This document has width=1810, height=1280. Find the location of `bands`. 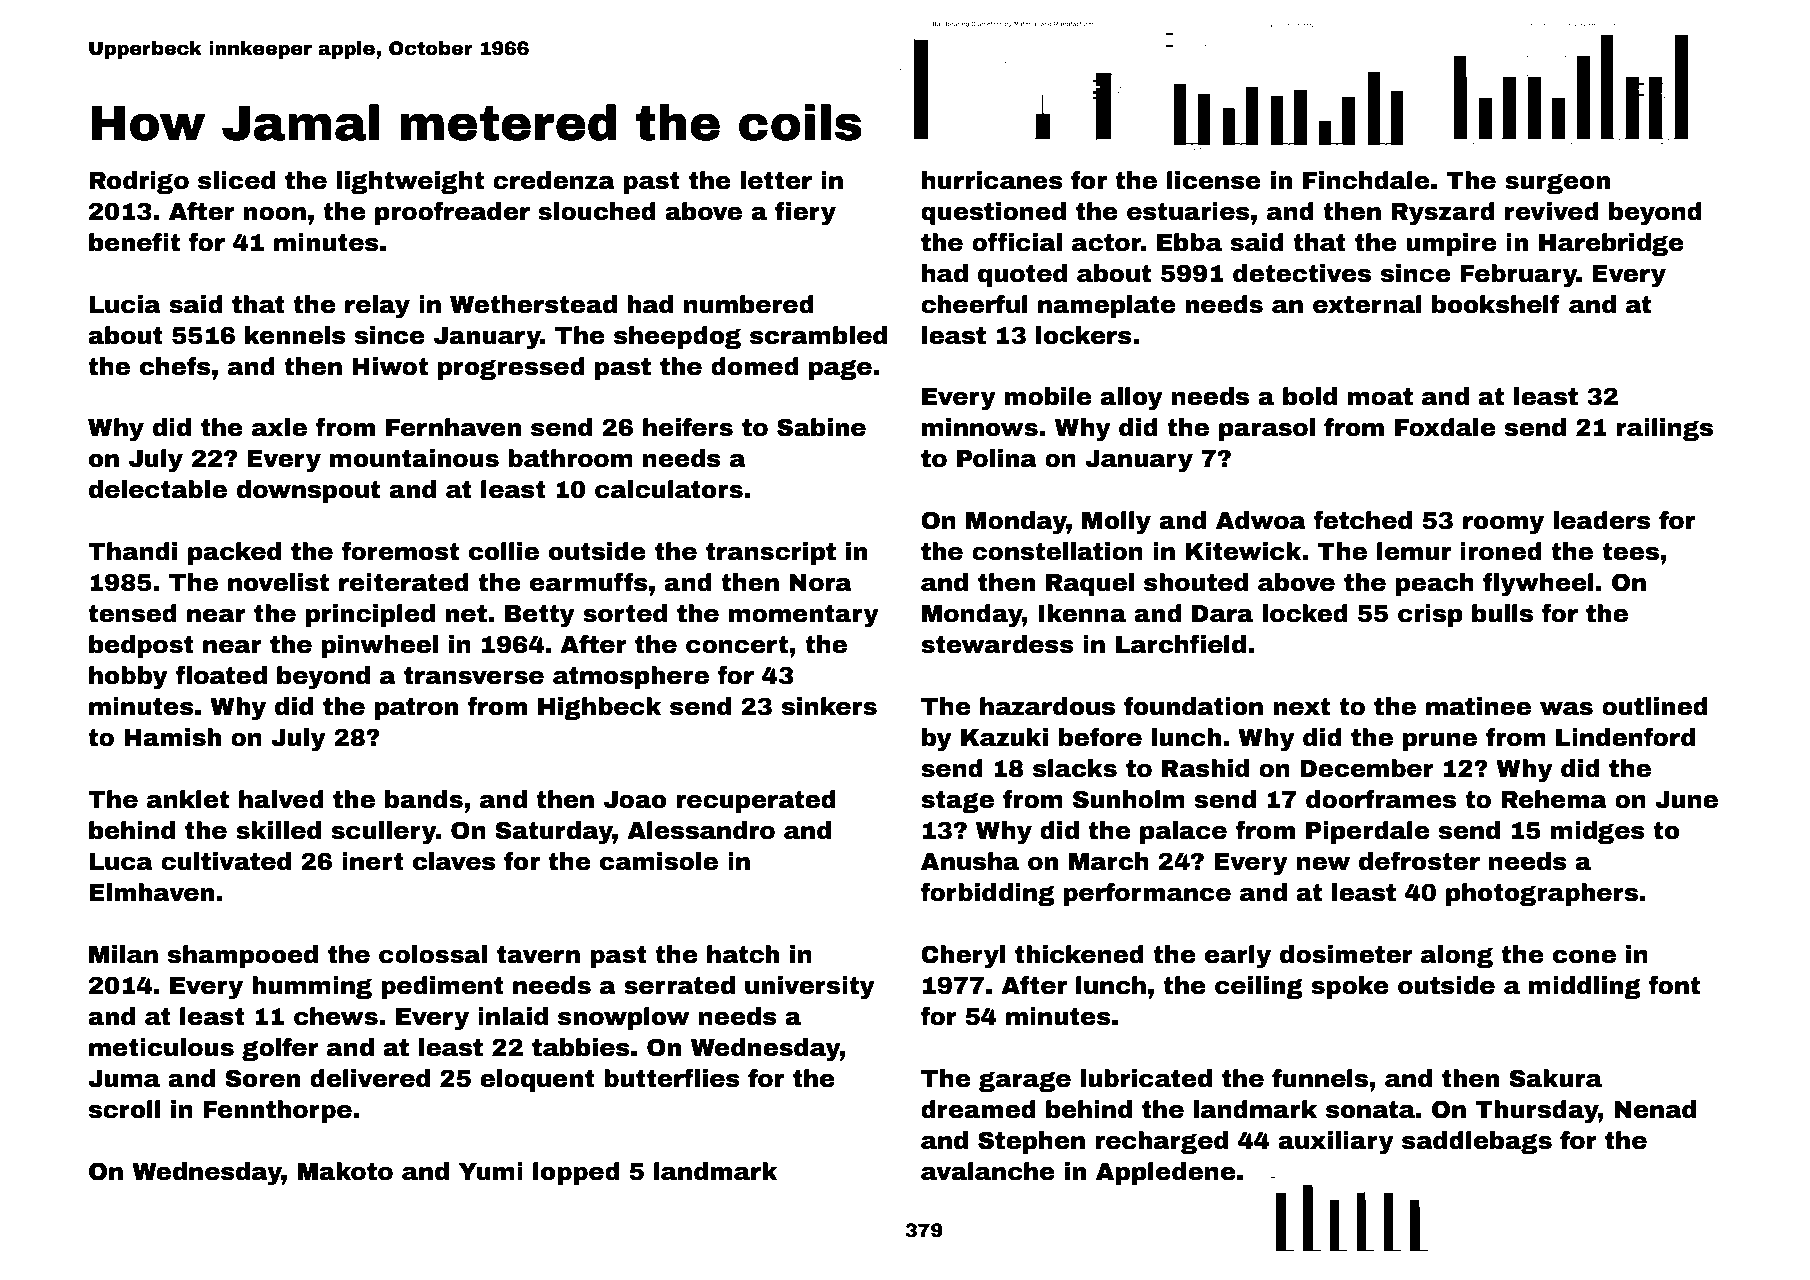

bands is located at coordinates (424, 799).
